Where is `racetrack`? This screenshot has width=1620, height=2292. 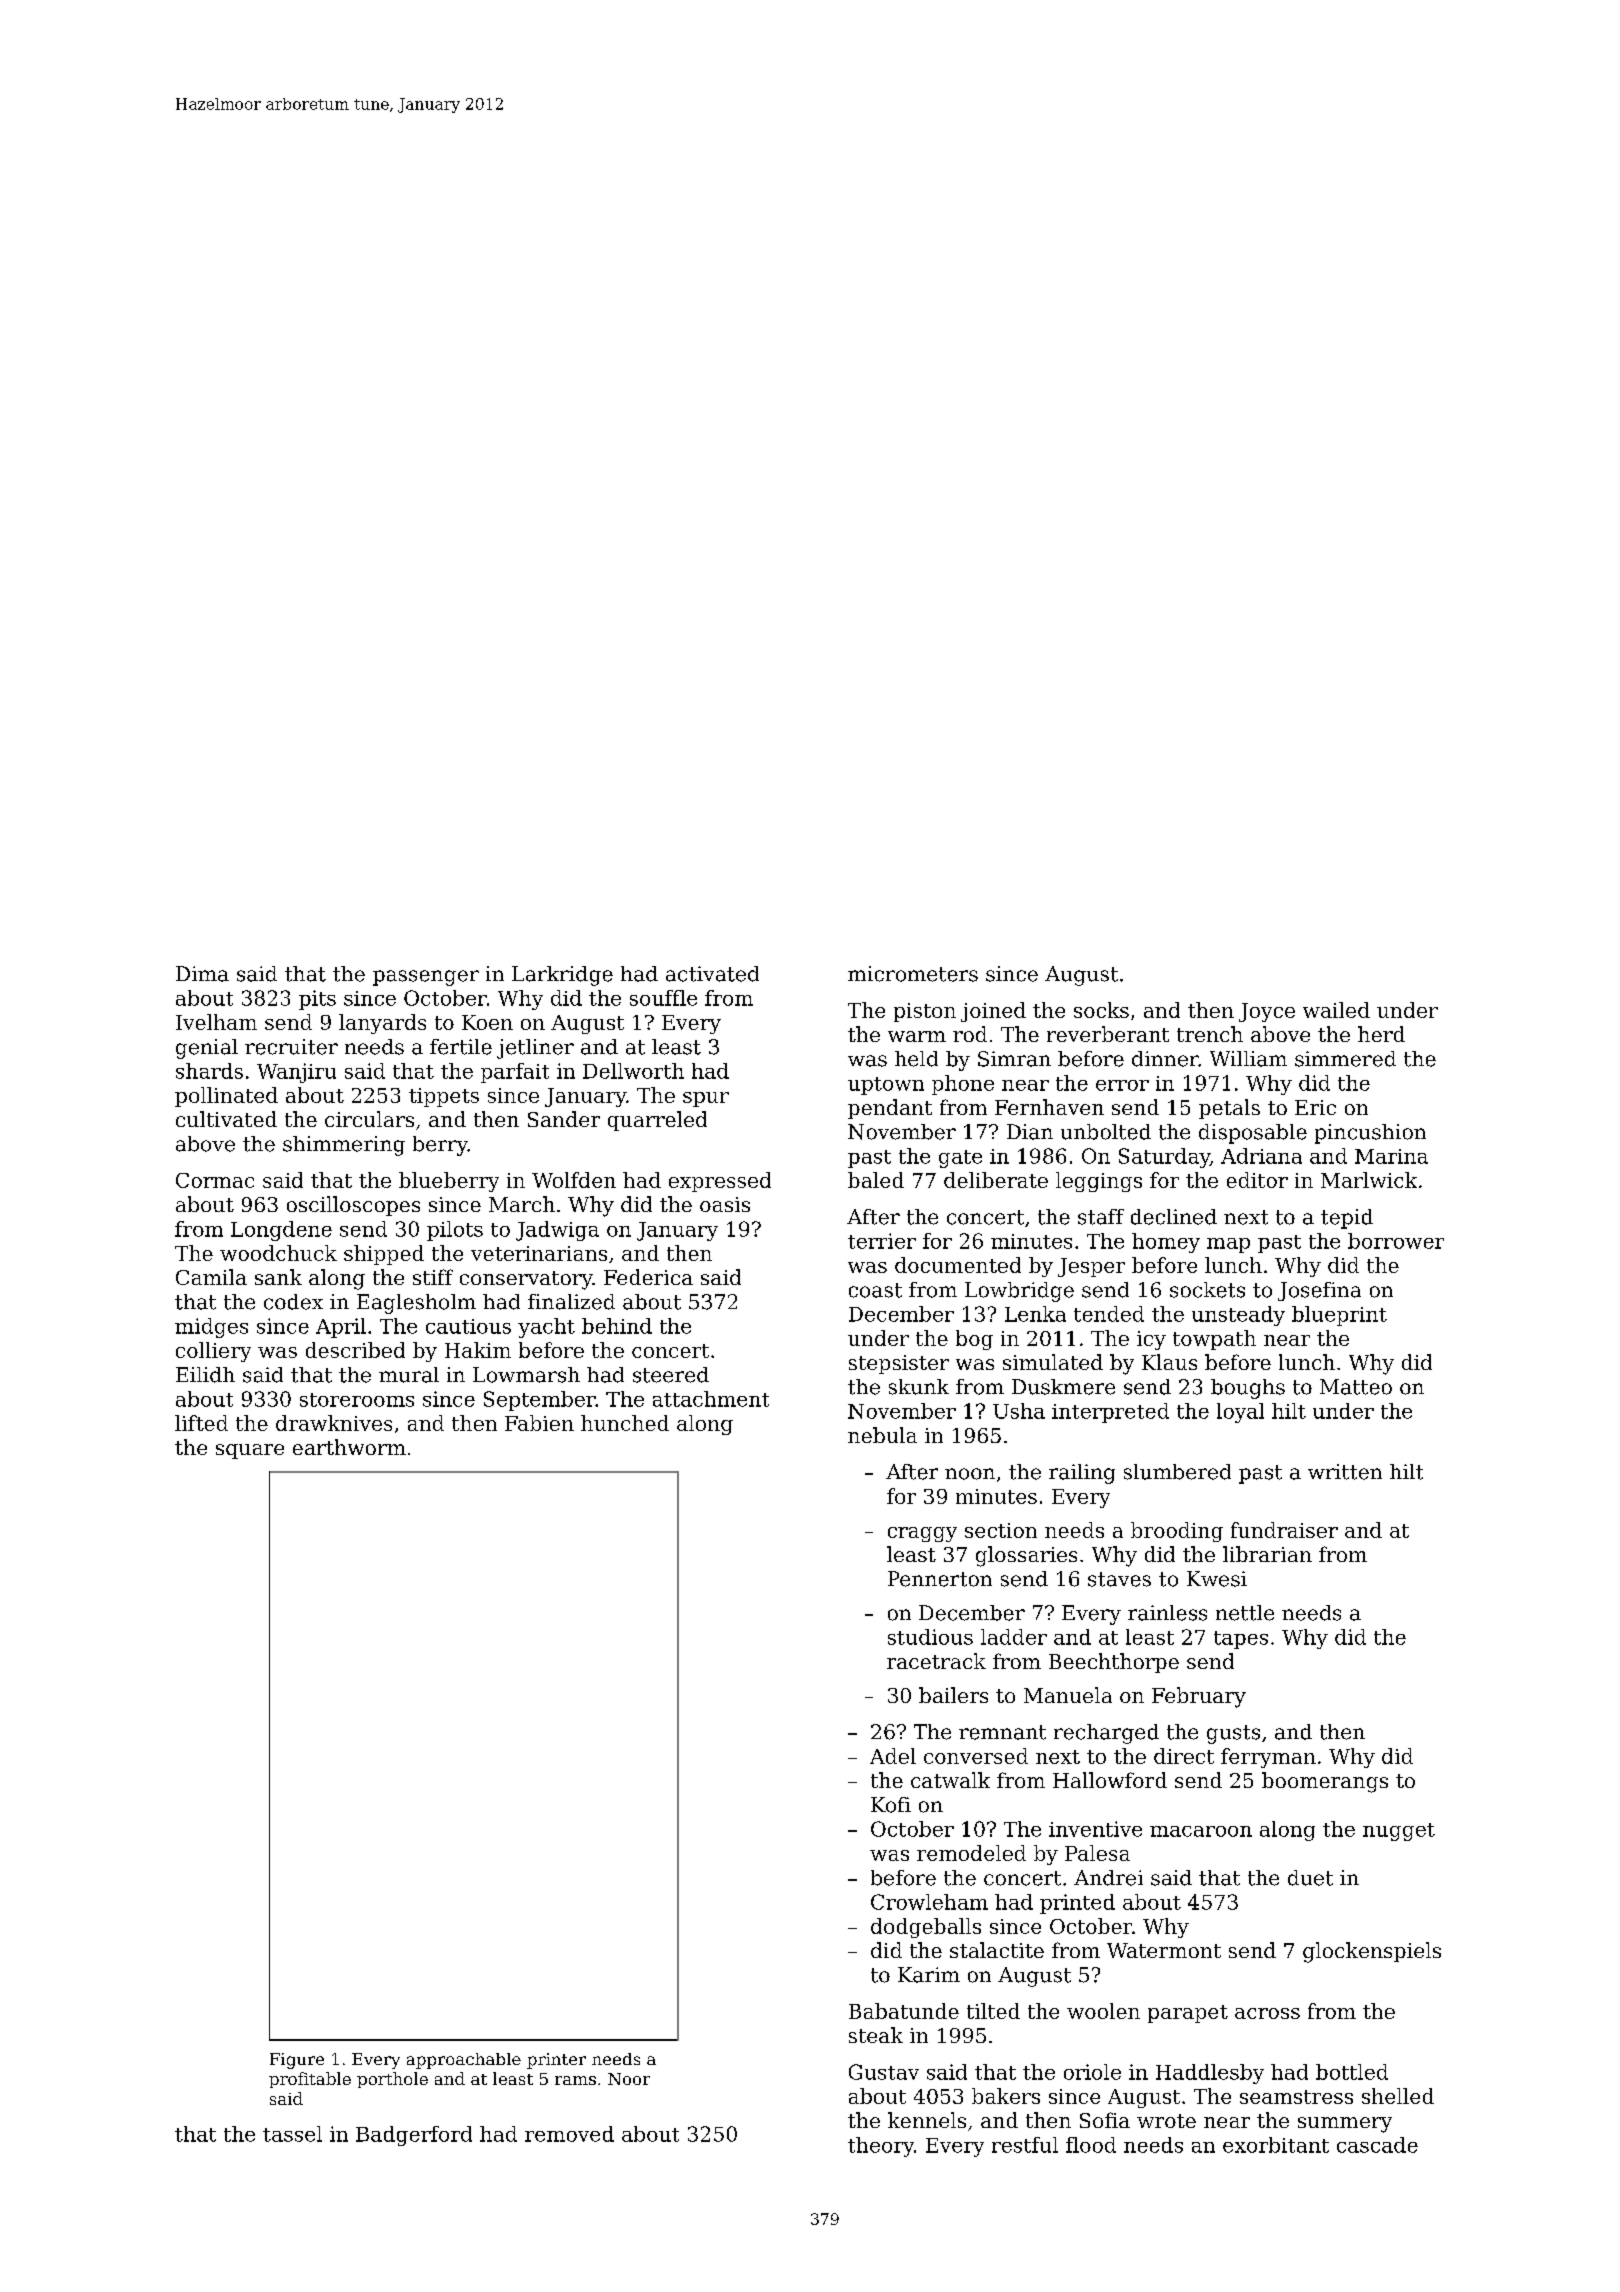
racetrack is located at coordinates (936, 1661).
